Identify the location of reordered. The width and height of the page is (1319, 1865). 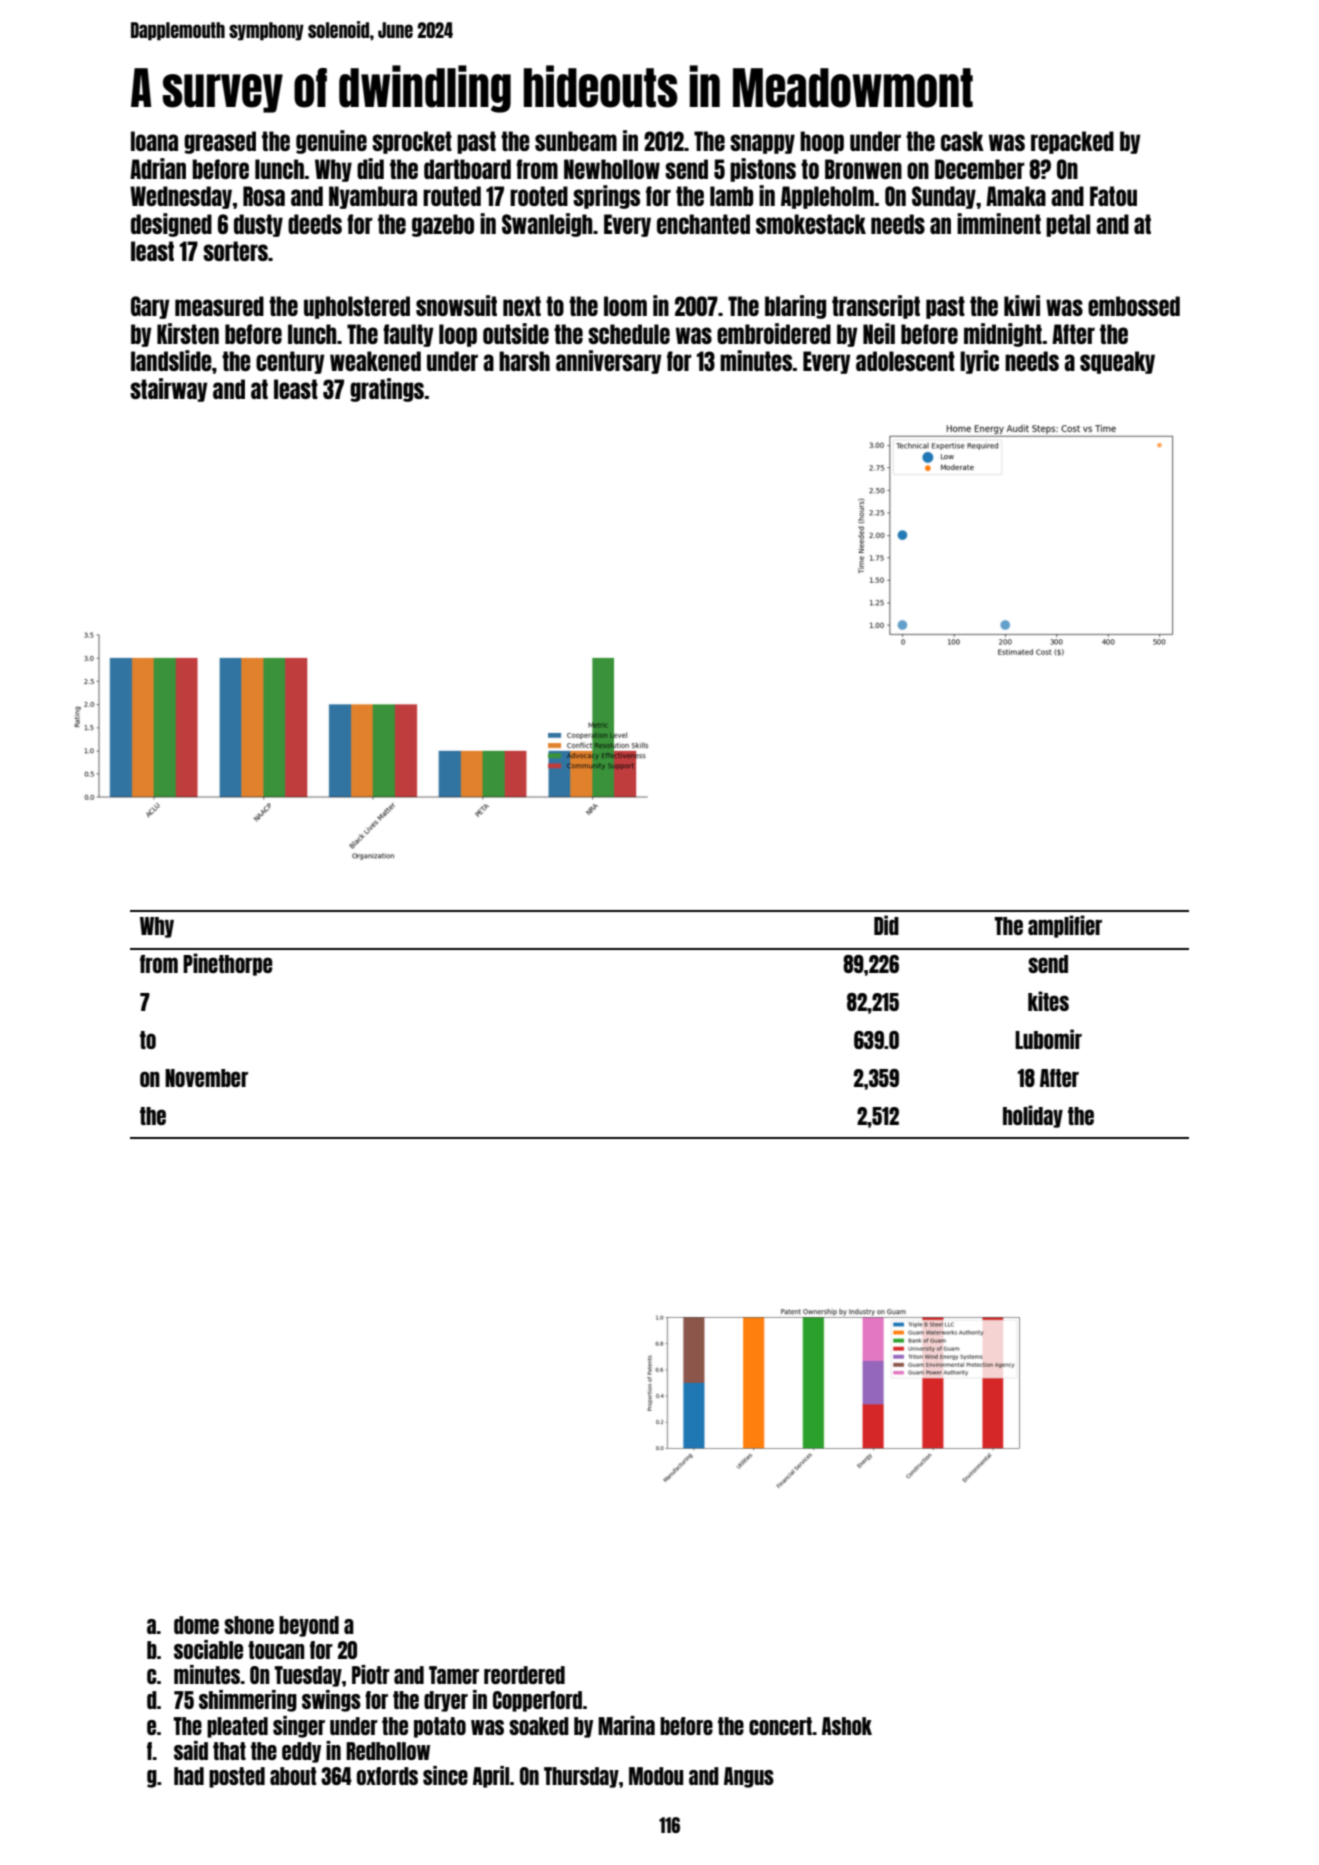
(524, 1675).
